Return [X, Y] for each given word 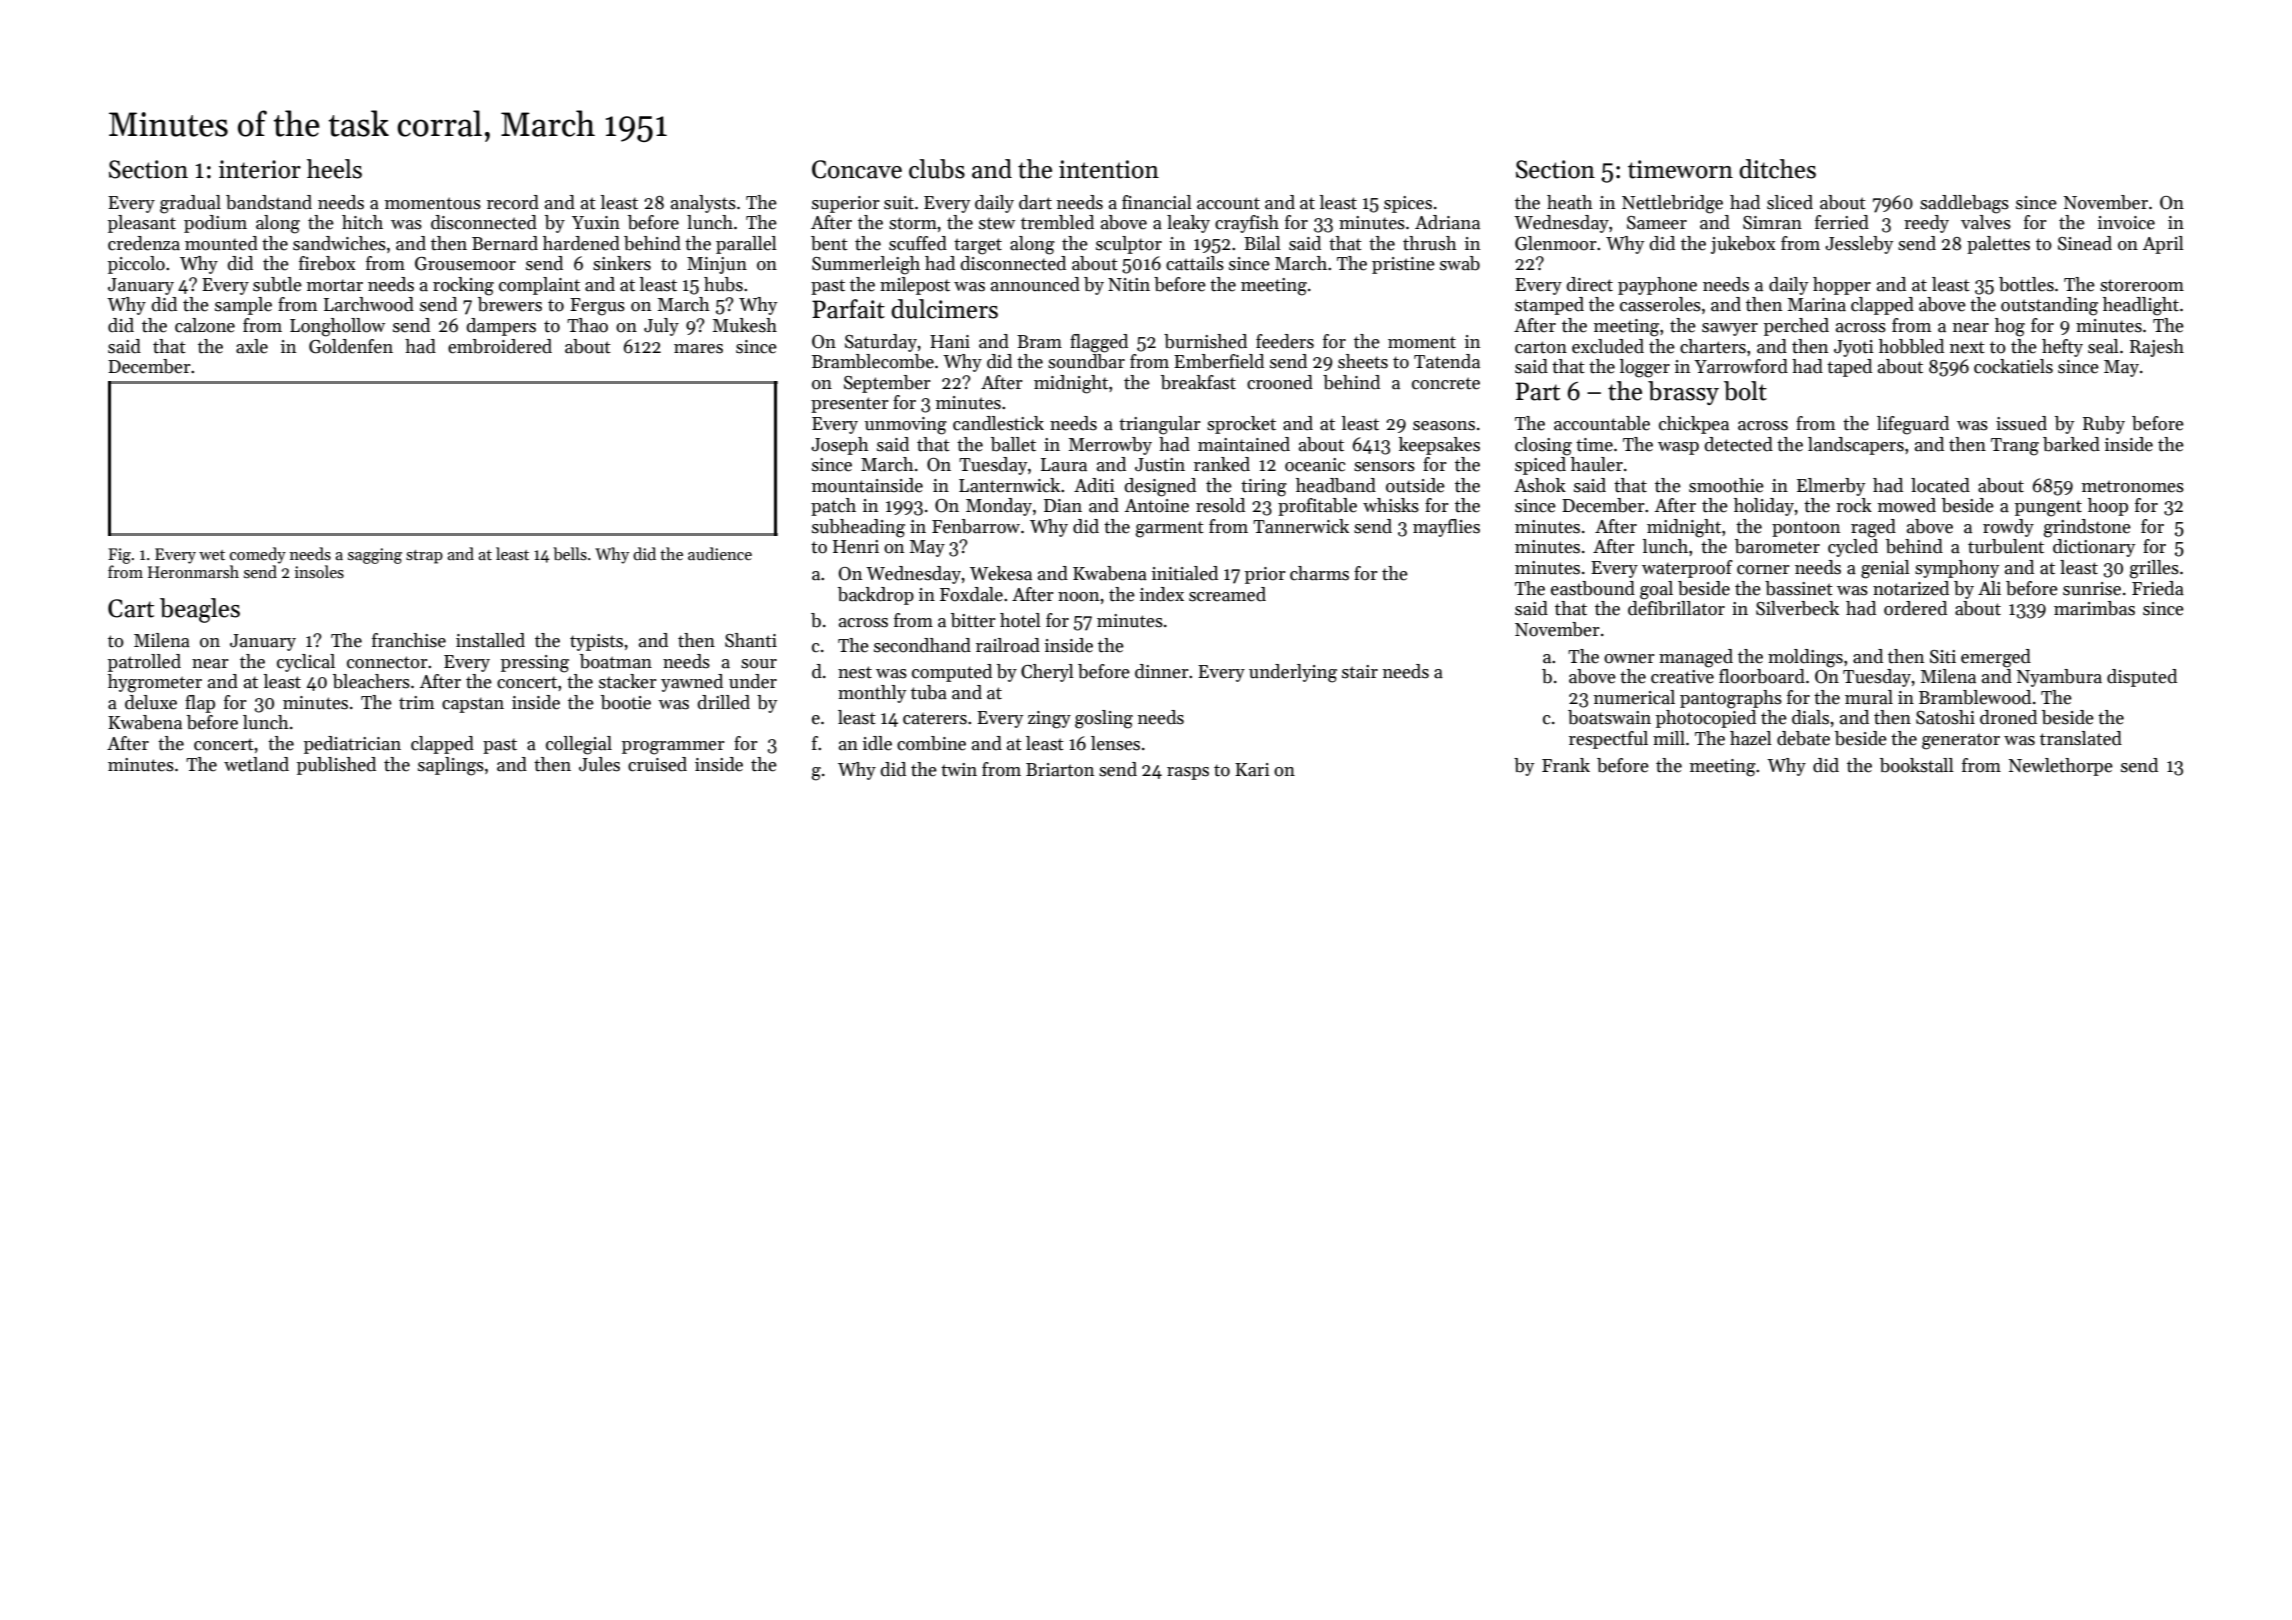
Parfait [848, 309]
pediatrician [352, 745]
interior [260, 169]
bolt [1745, 391]
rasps [1188, 773]
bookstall [1917, 765]
